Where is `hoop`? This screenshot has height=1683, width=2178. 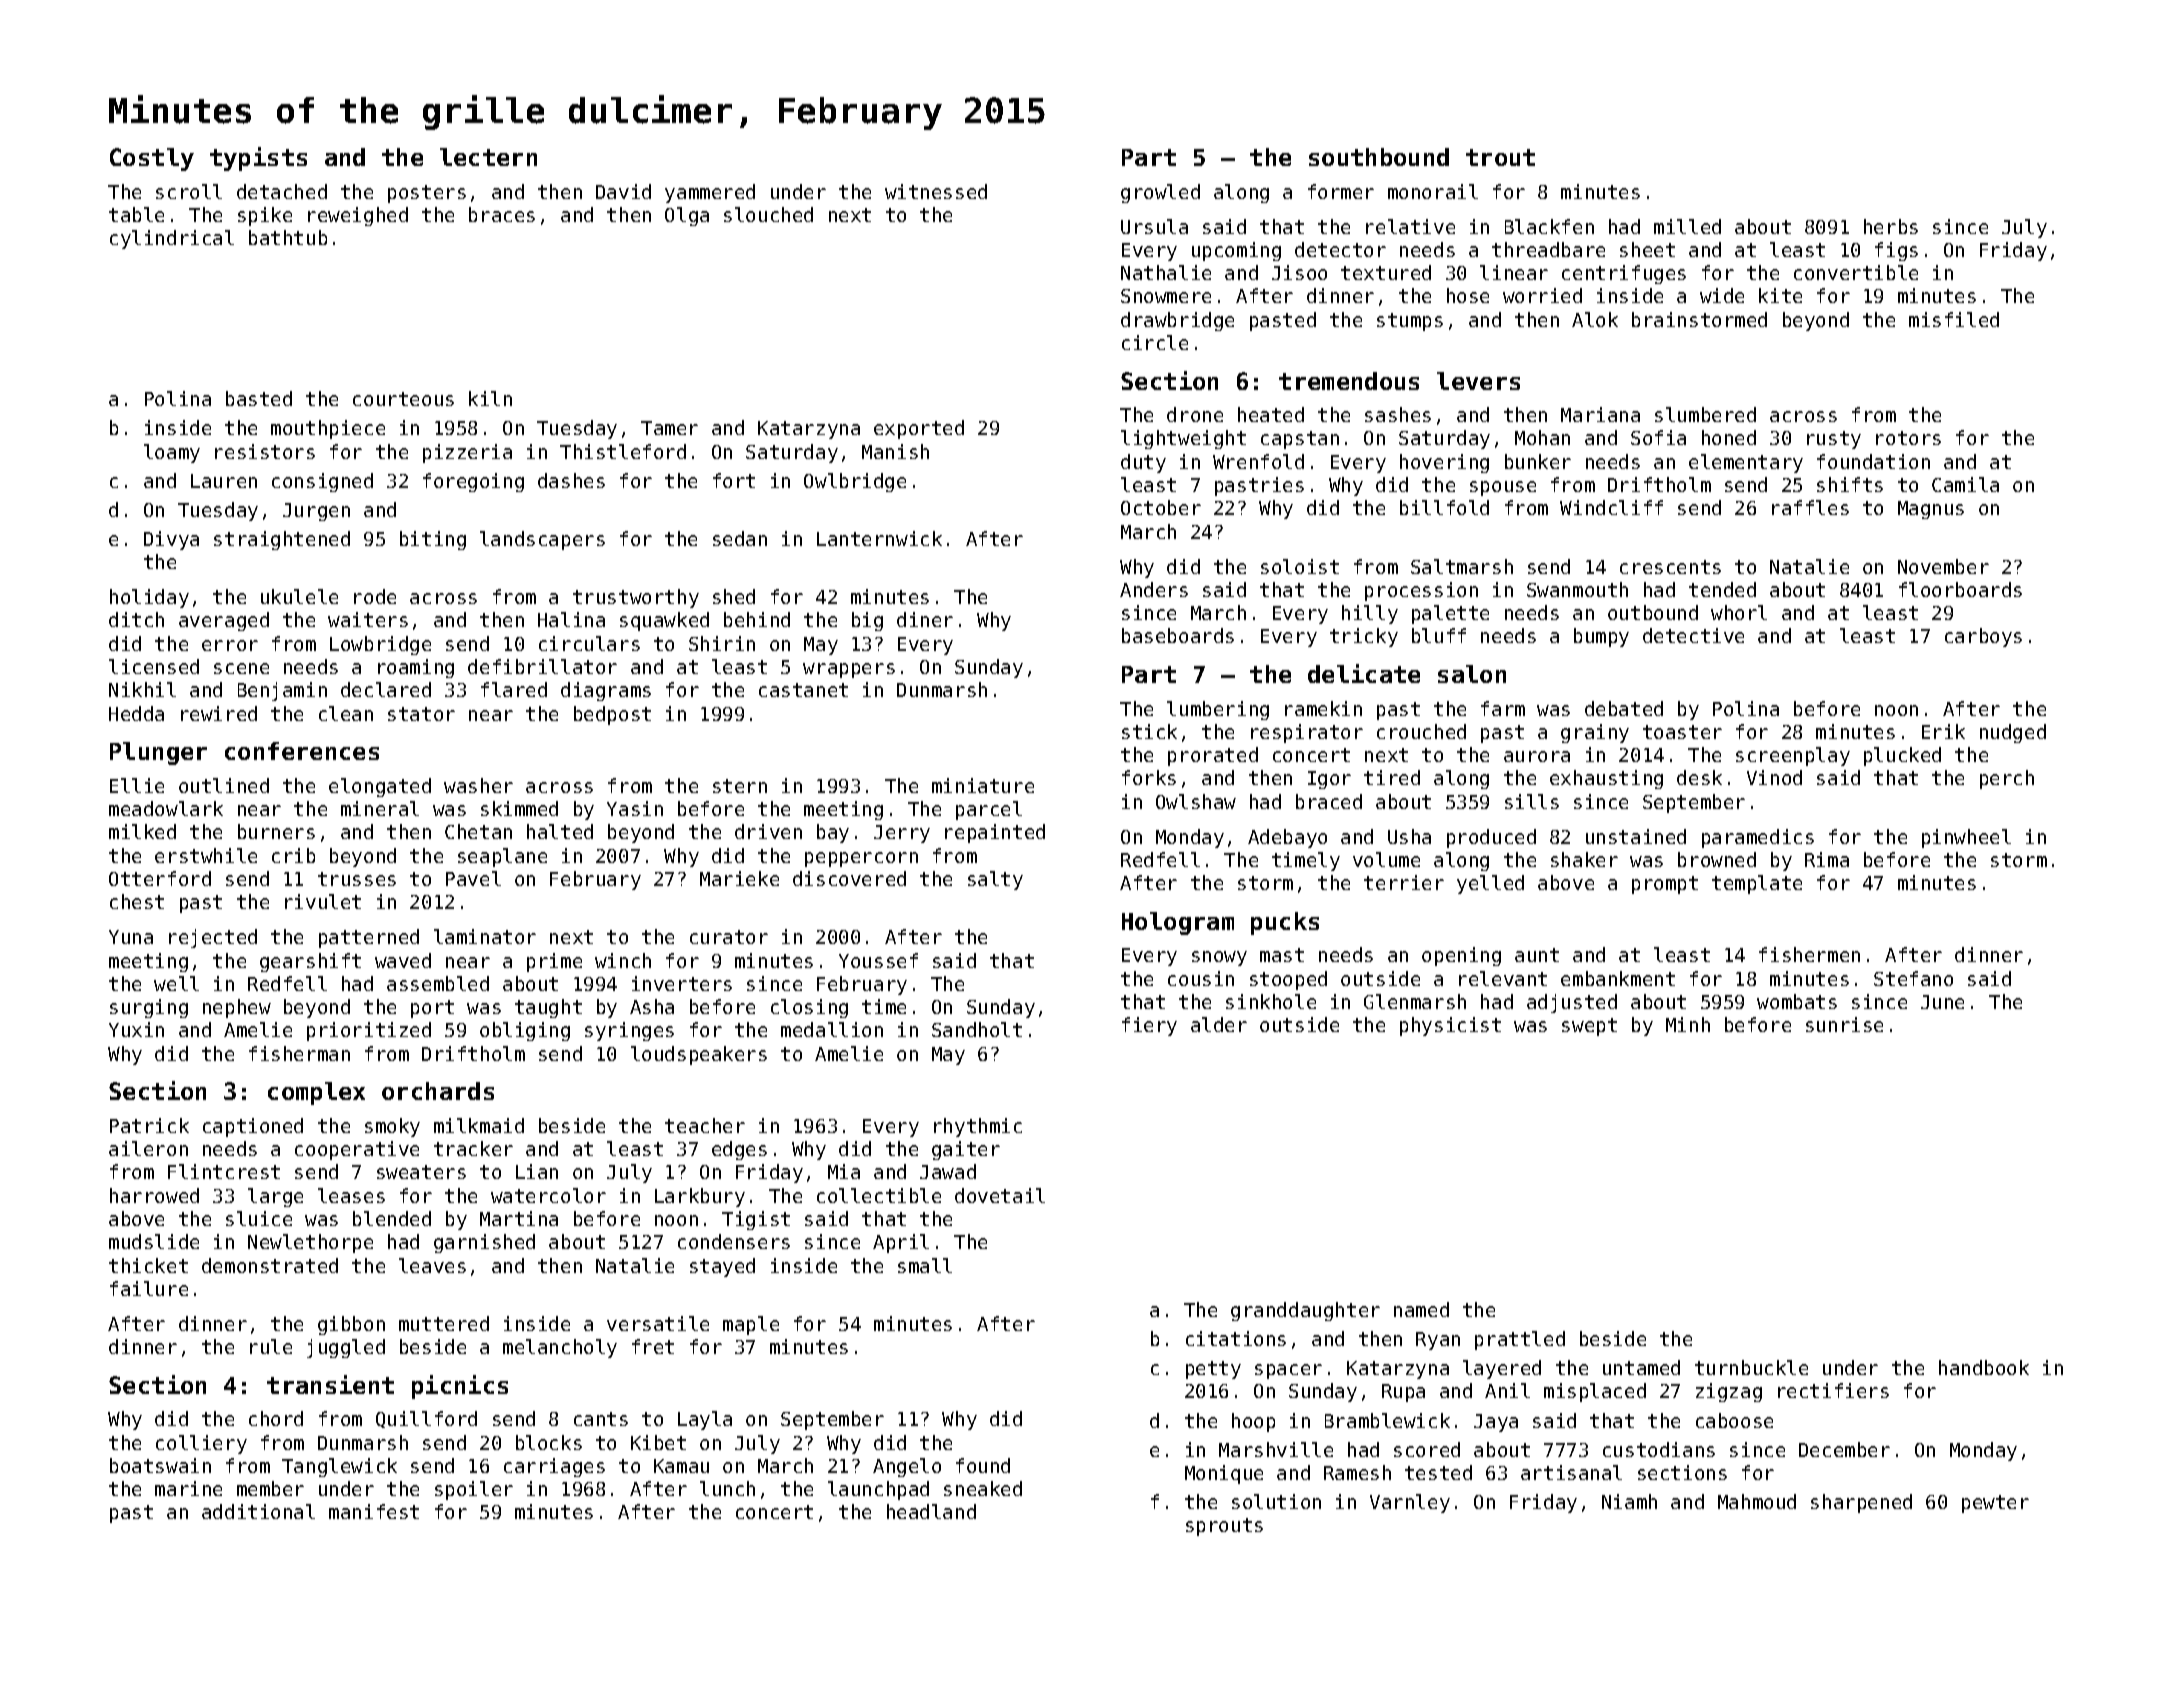
hoop is located at coordinates (1253, 1422).
